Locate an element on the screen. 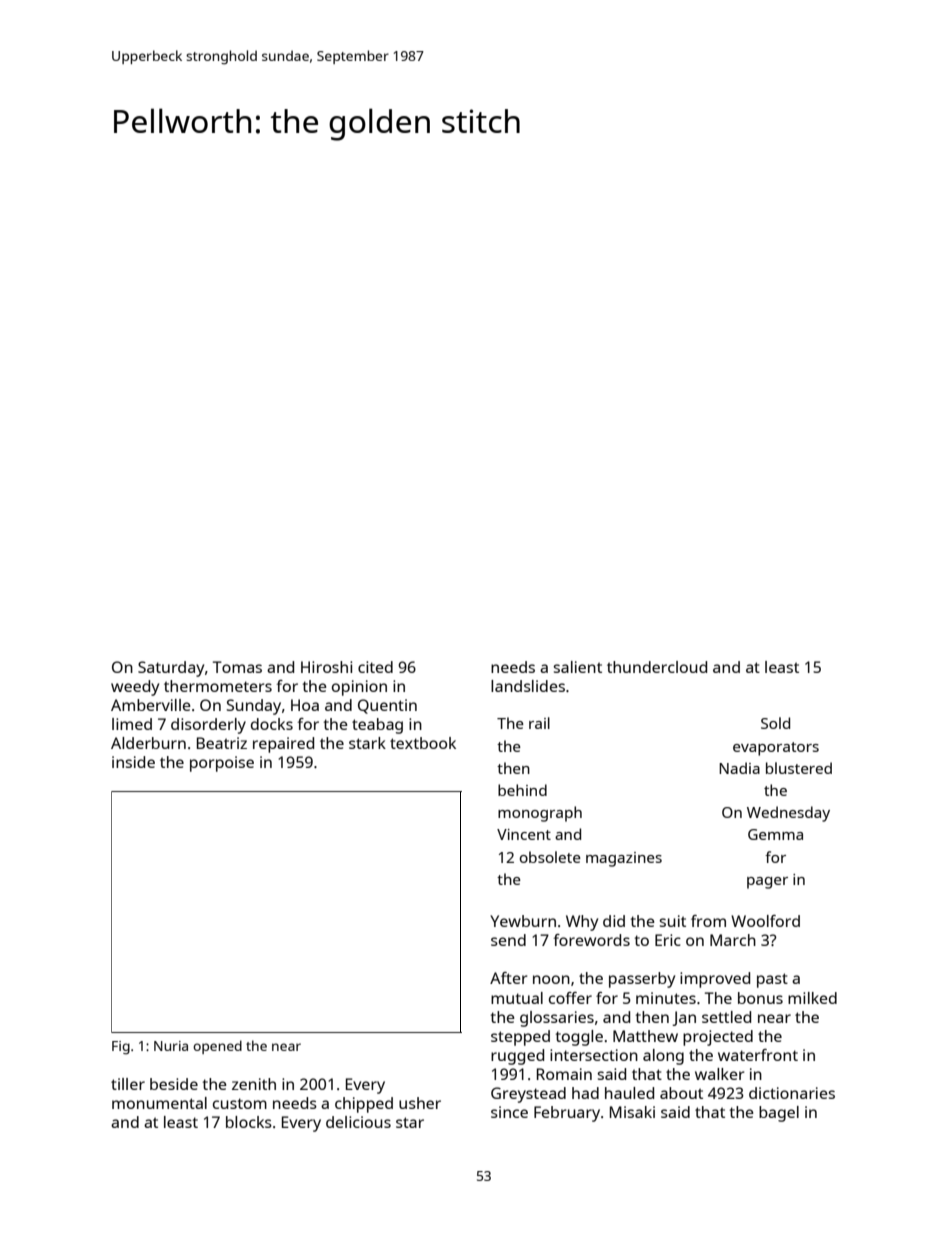 Image resolution: width=952 pixels, height=1233 pixels. Why is located at coordinates (582, 923).
